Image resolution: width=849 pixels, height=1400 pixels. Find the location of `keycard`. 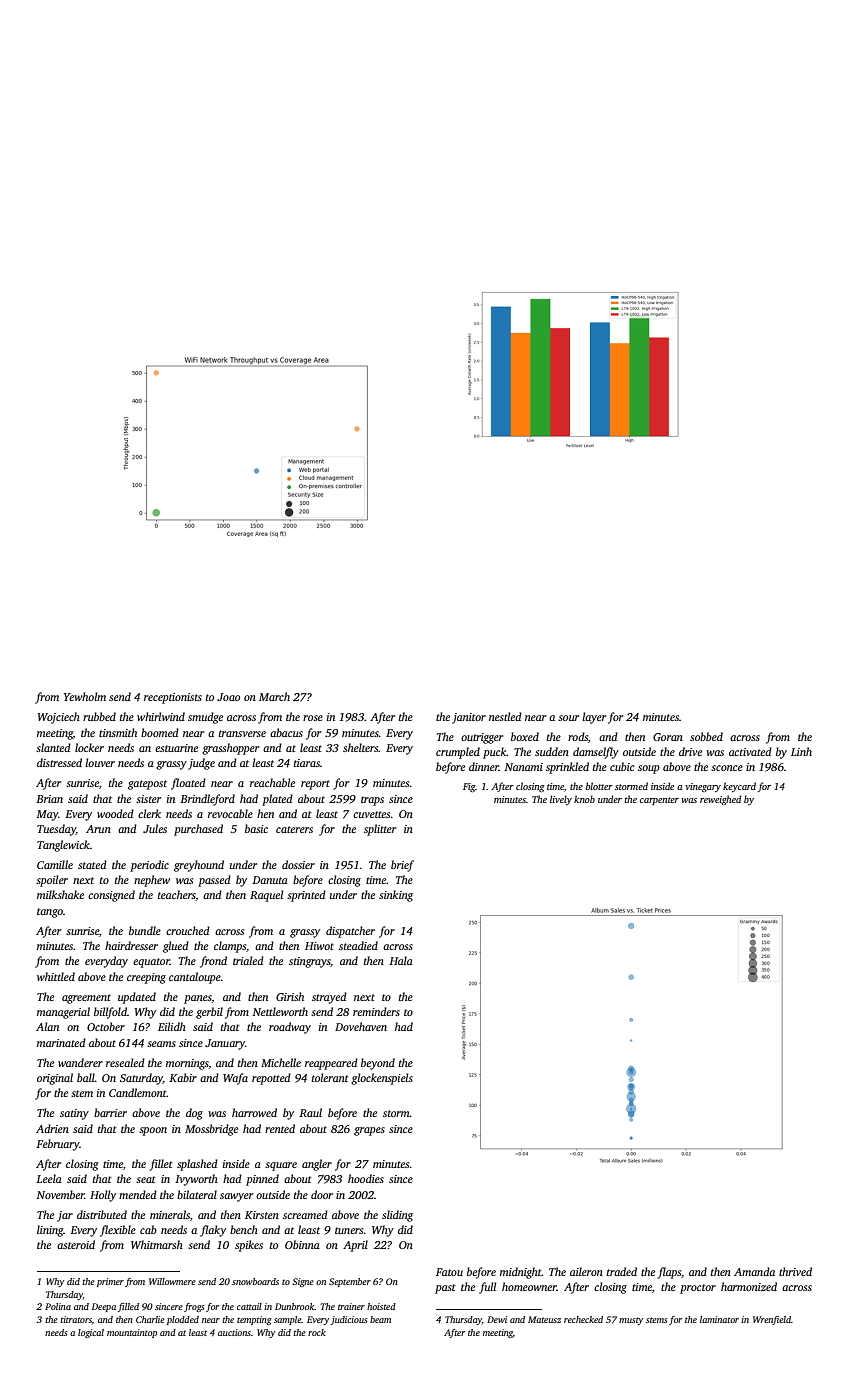

keycard is located at coordinates (739, 787).
